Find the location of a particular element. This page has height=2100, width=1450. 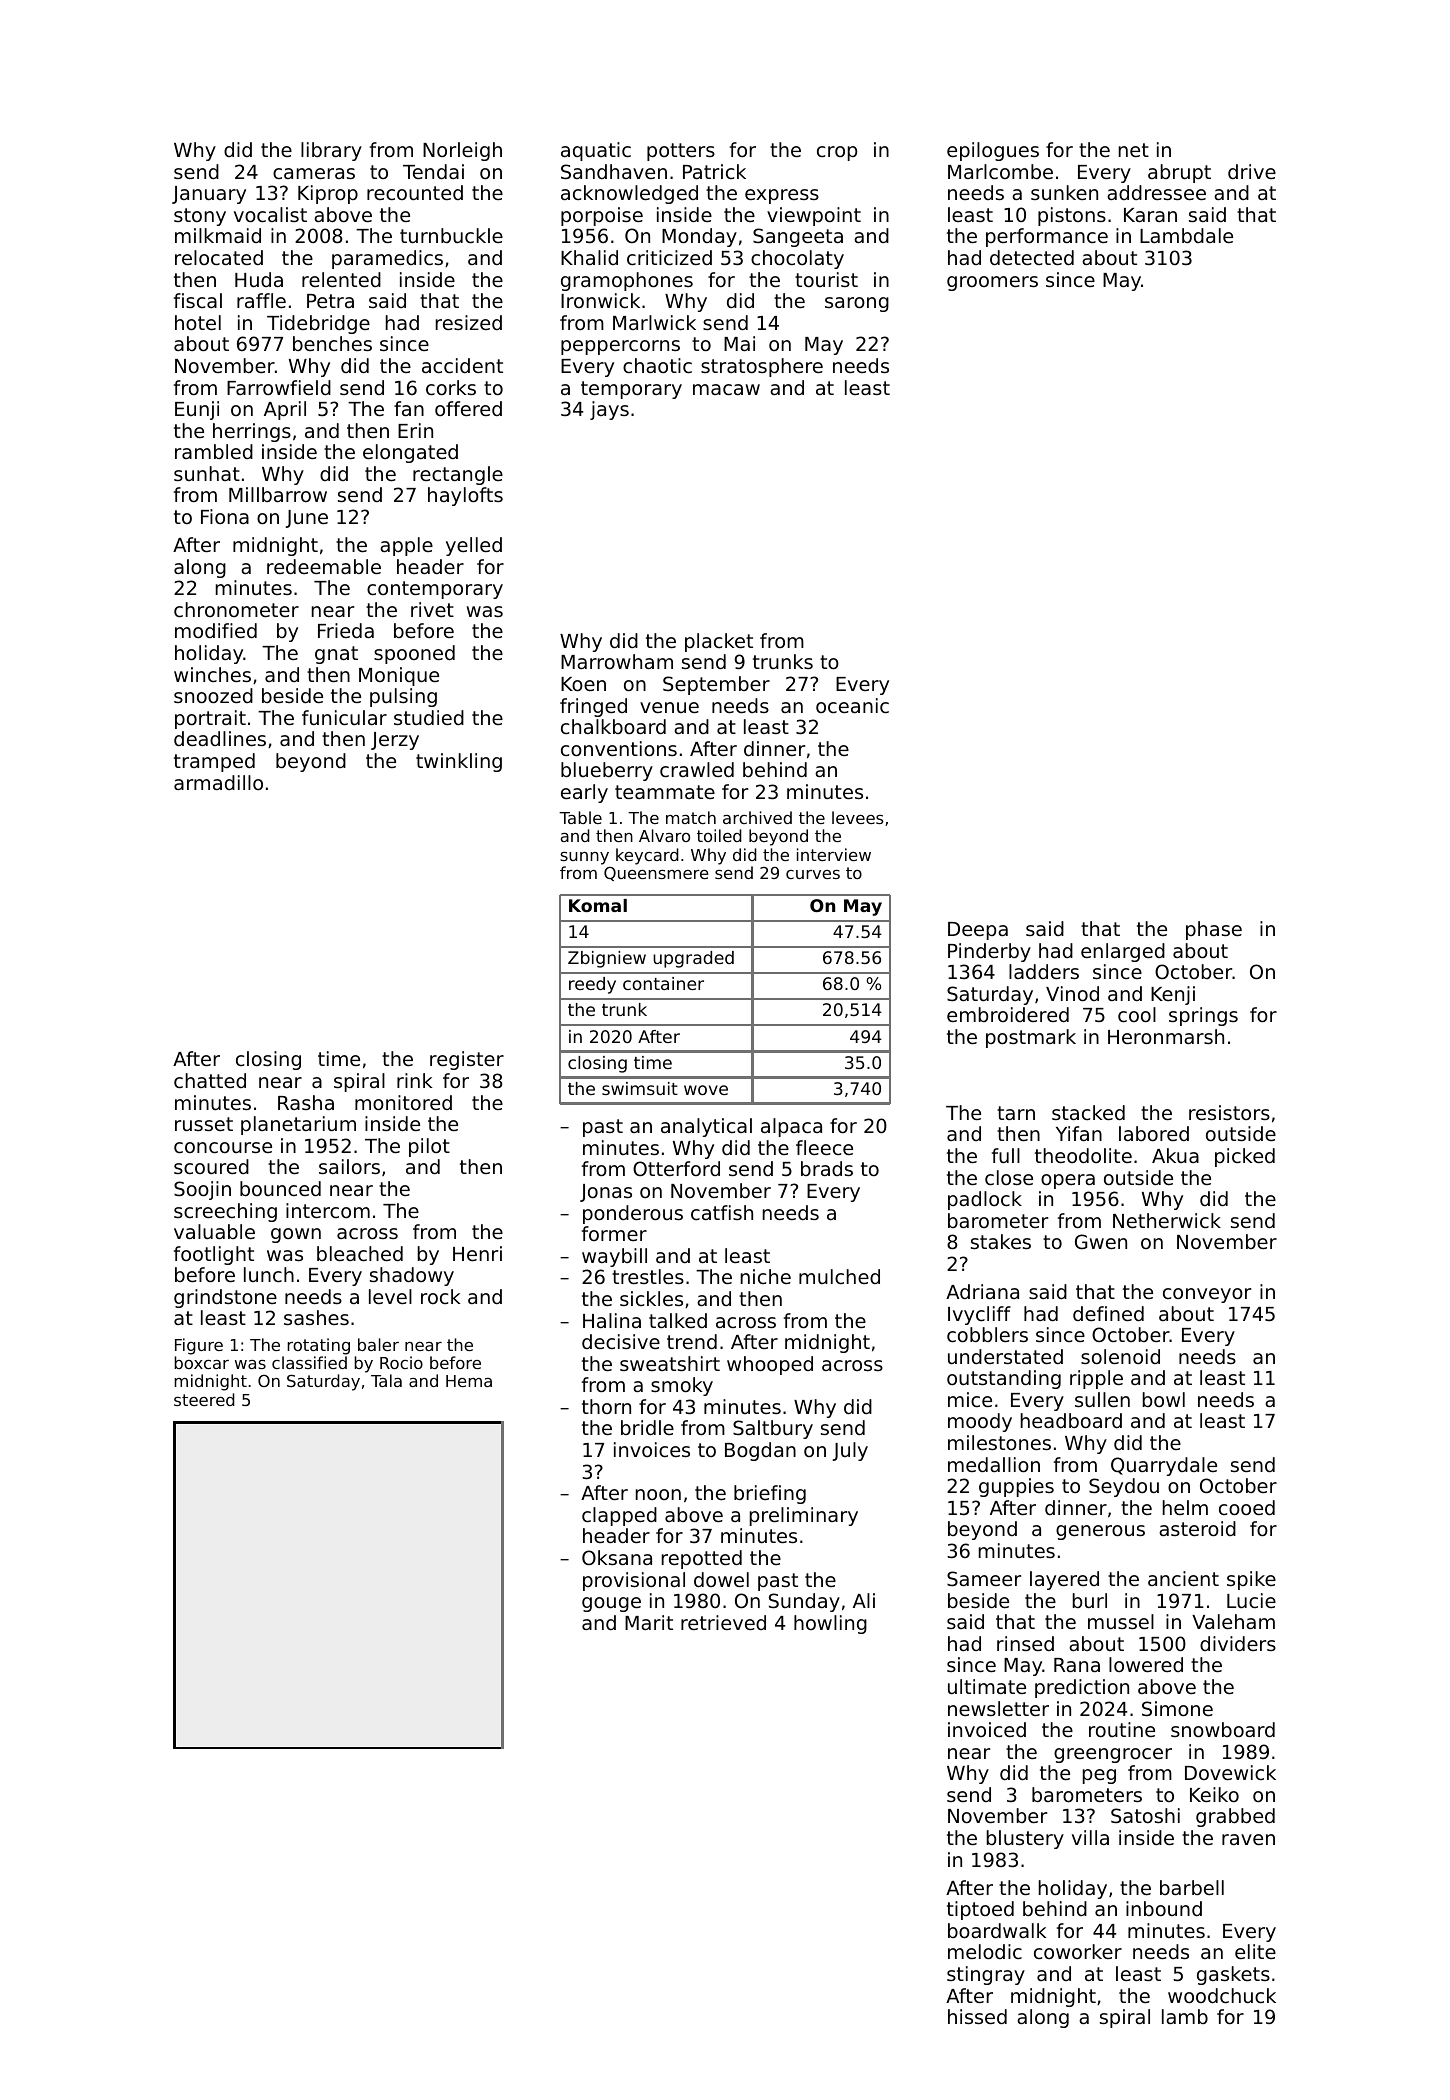

phase is located at coordinates (1214, 930).
